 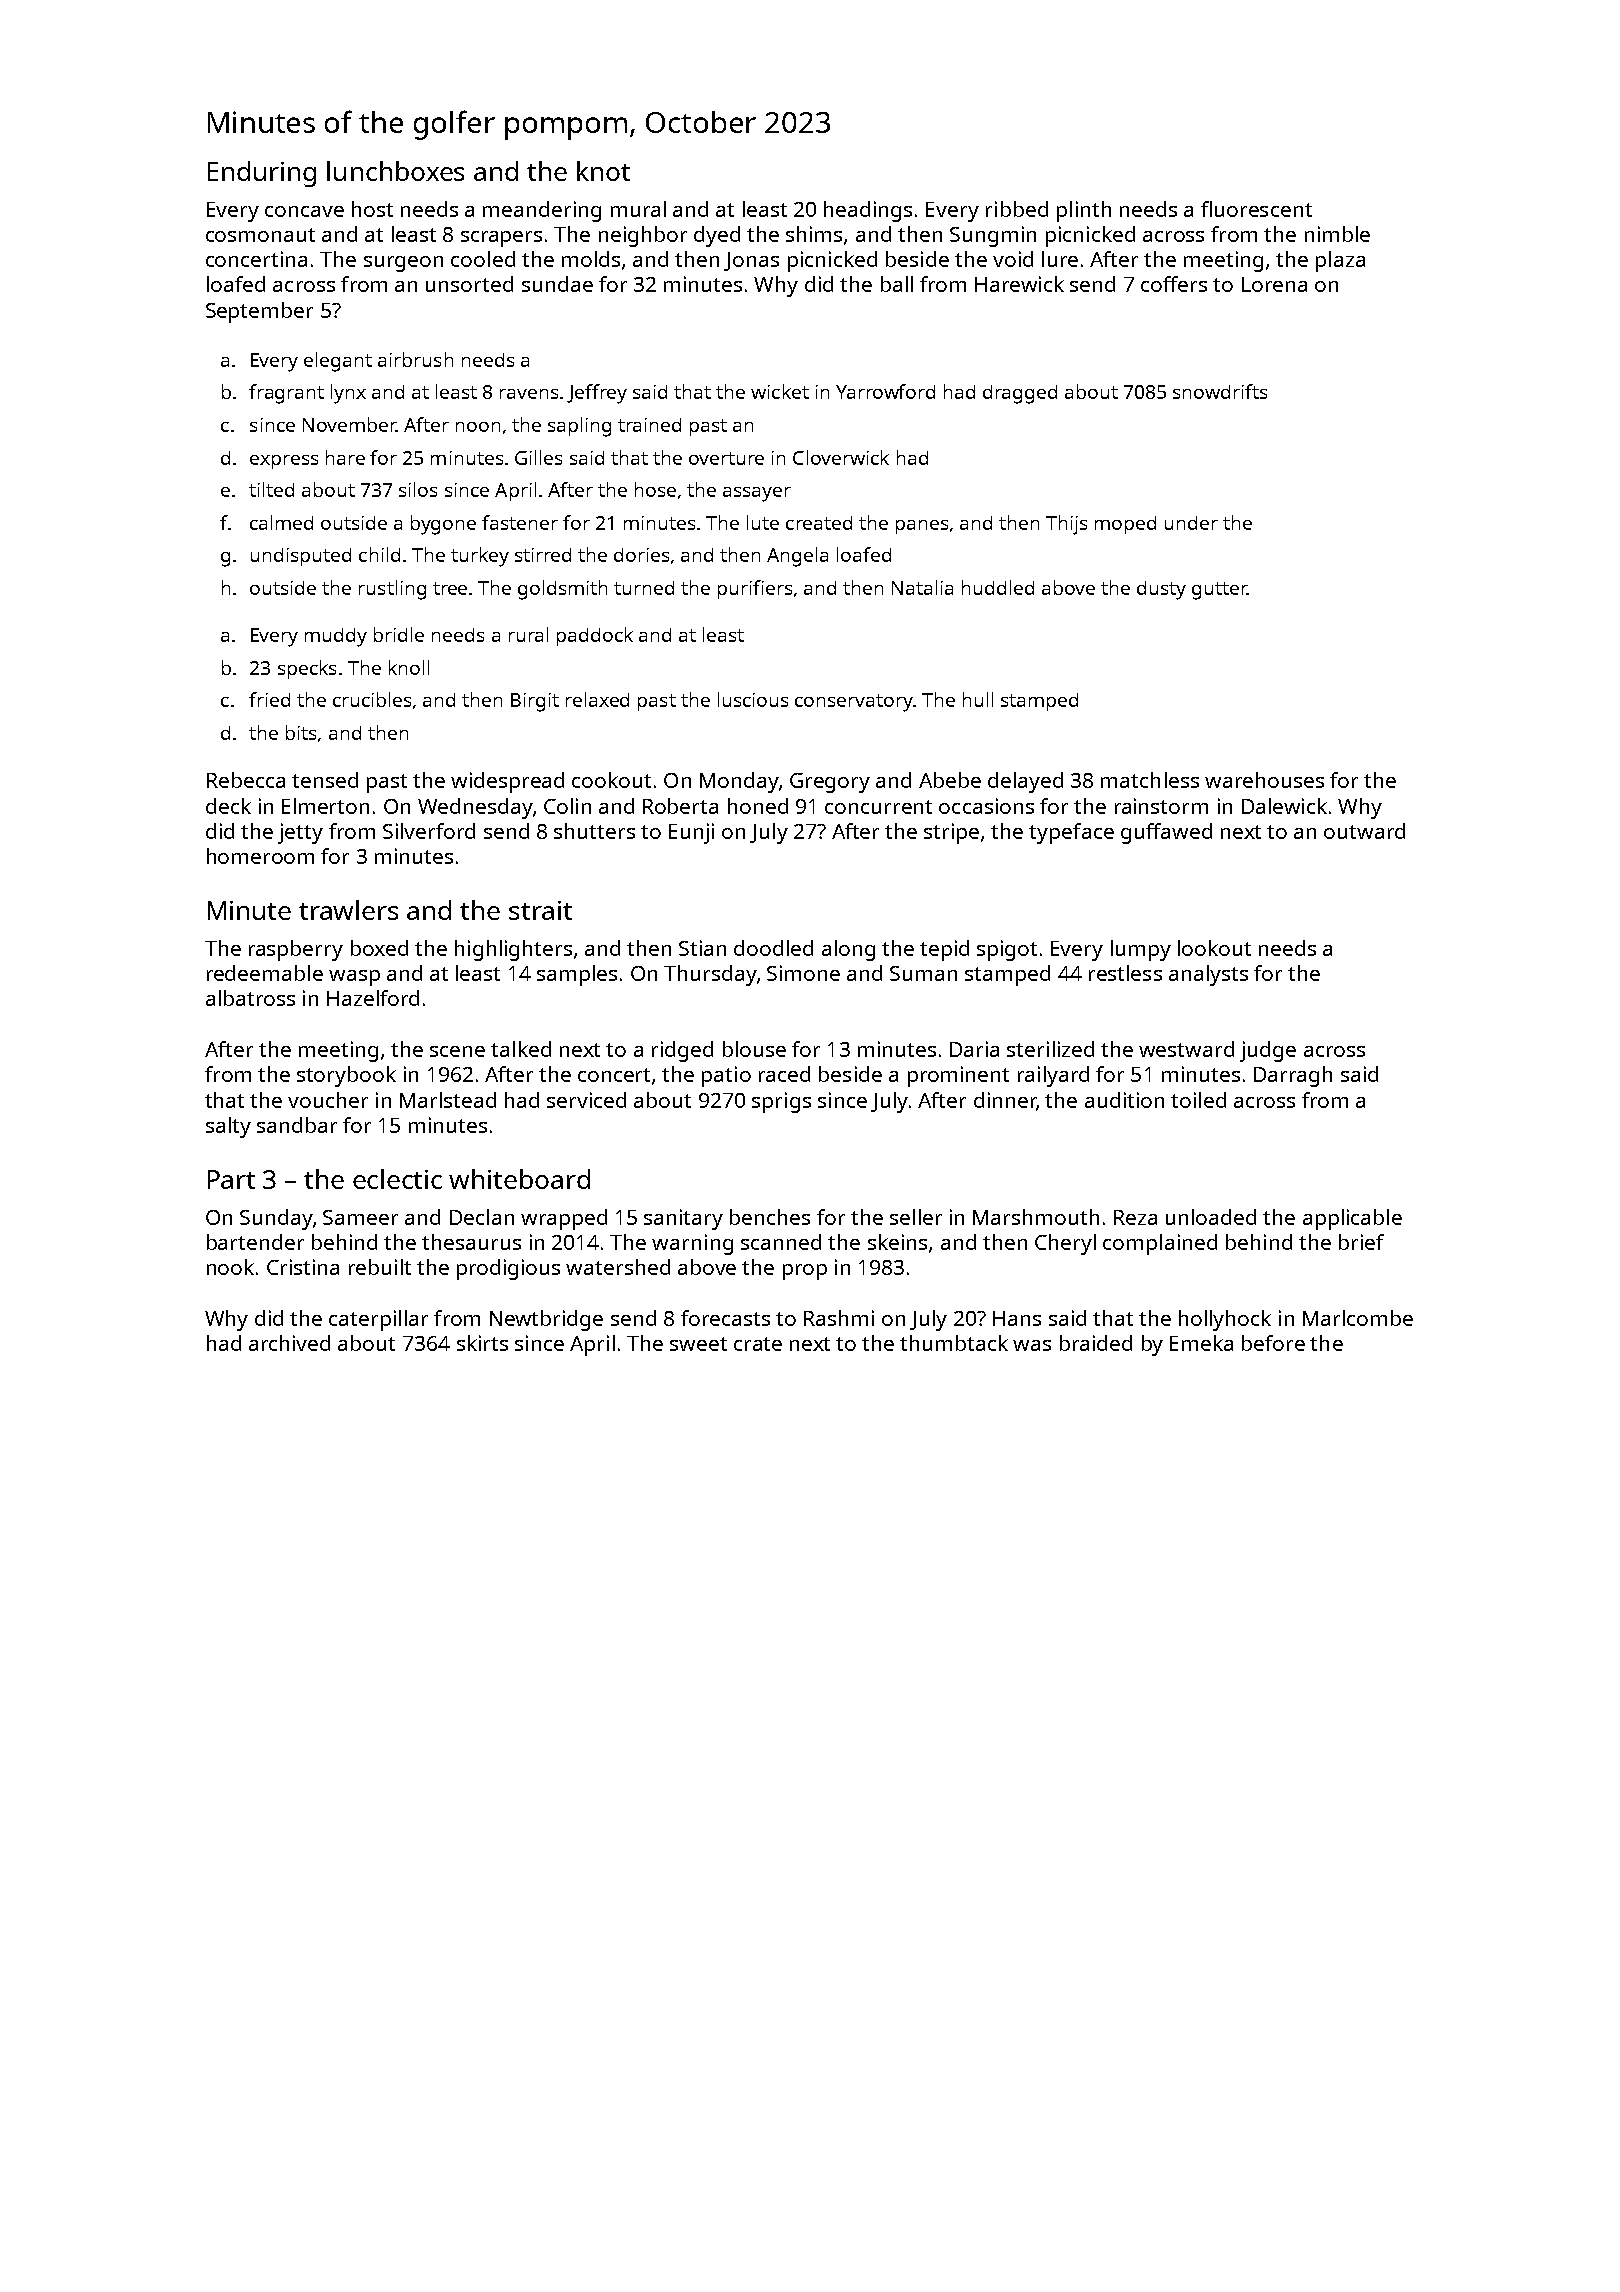 What do you see at coordinates (304, 211) in the screenshot?
I see `concave` at bounding box center [304, 211].
